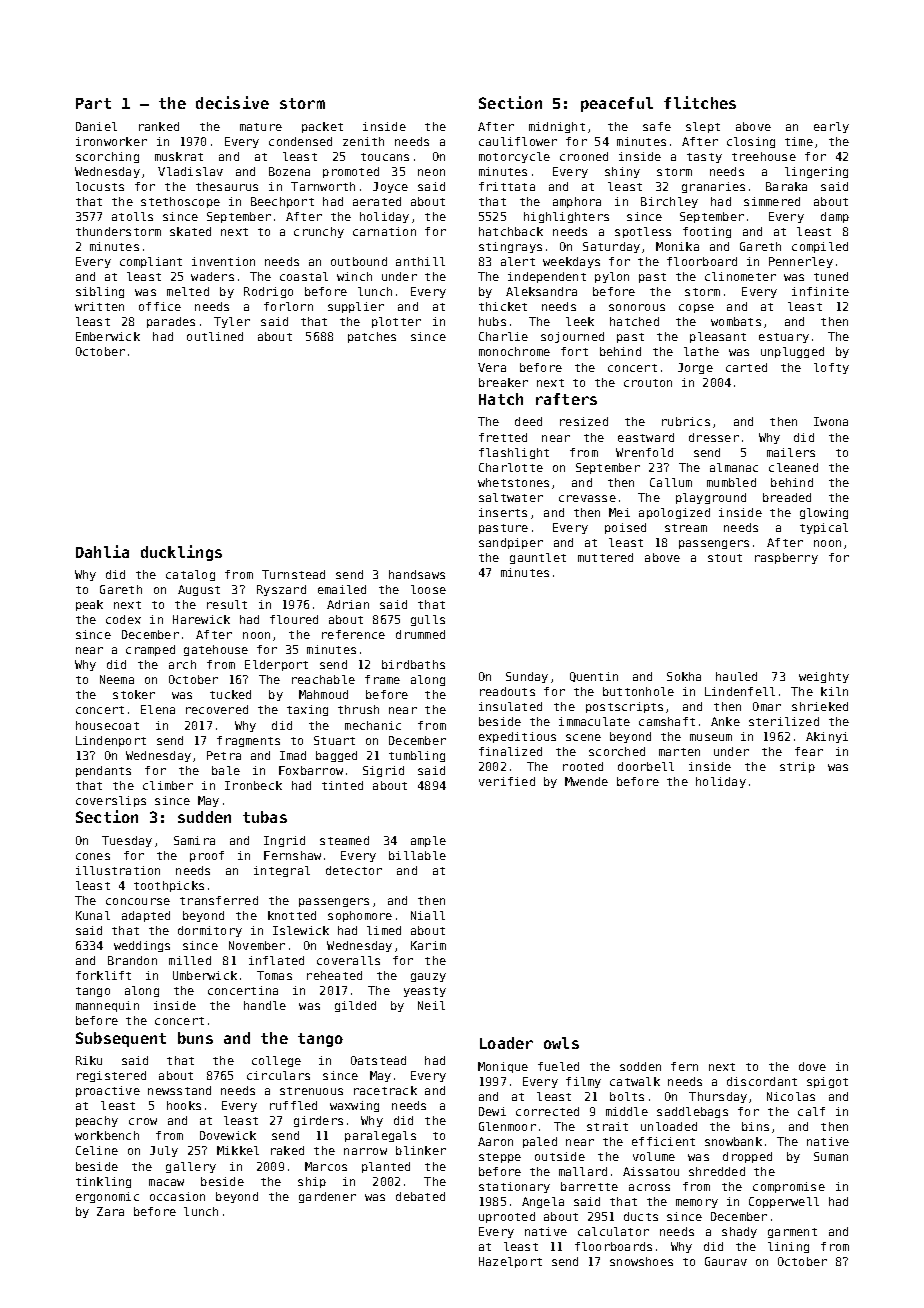 Image resolution: width=924 pixels, height=1308 pixels. What do you see at coordinates (510, 1262) in the screenshot?
I see `Hazelport` at bounding box center [510, 1262].
